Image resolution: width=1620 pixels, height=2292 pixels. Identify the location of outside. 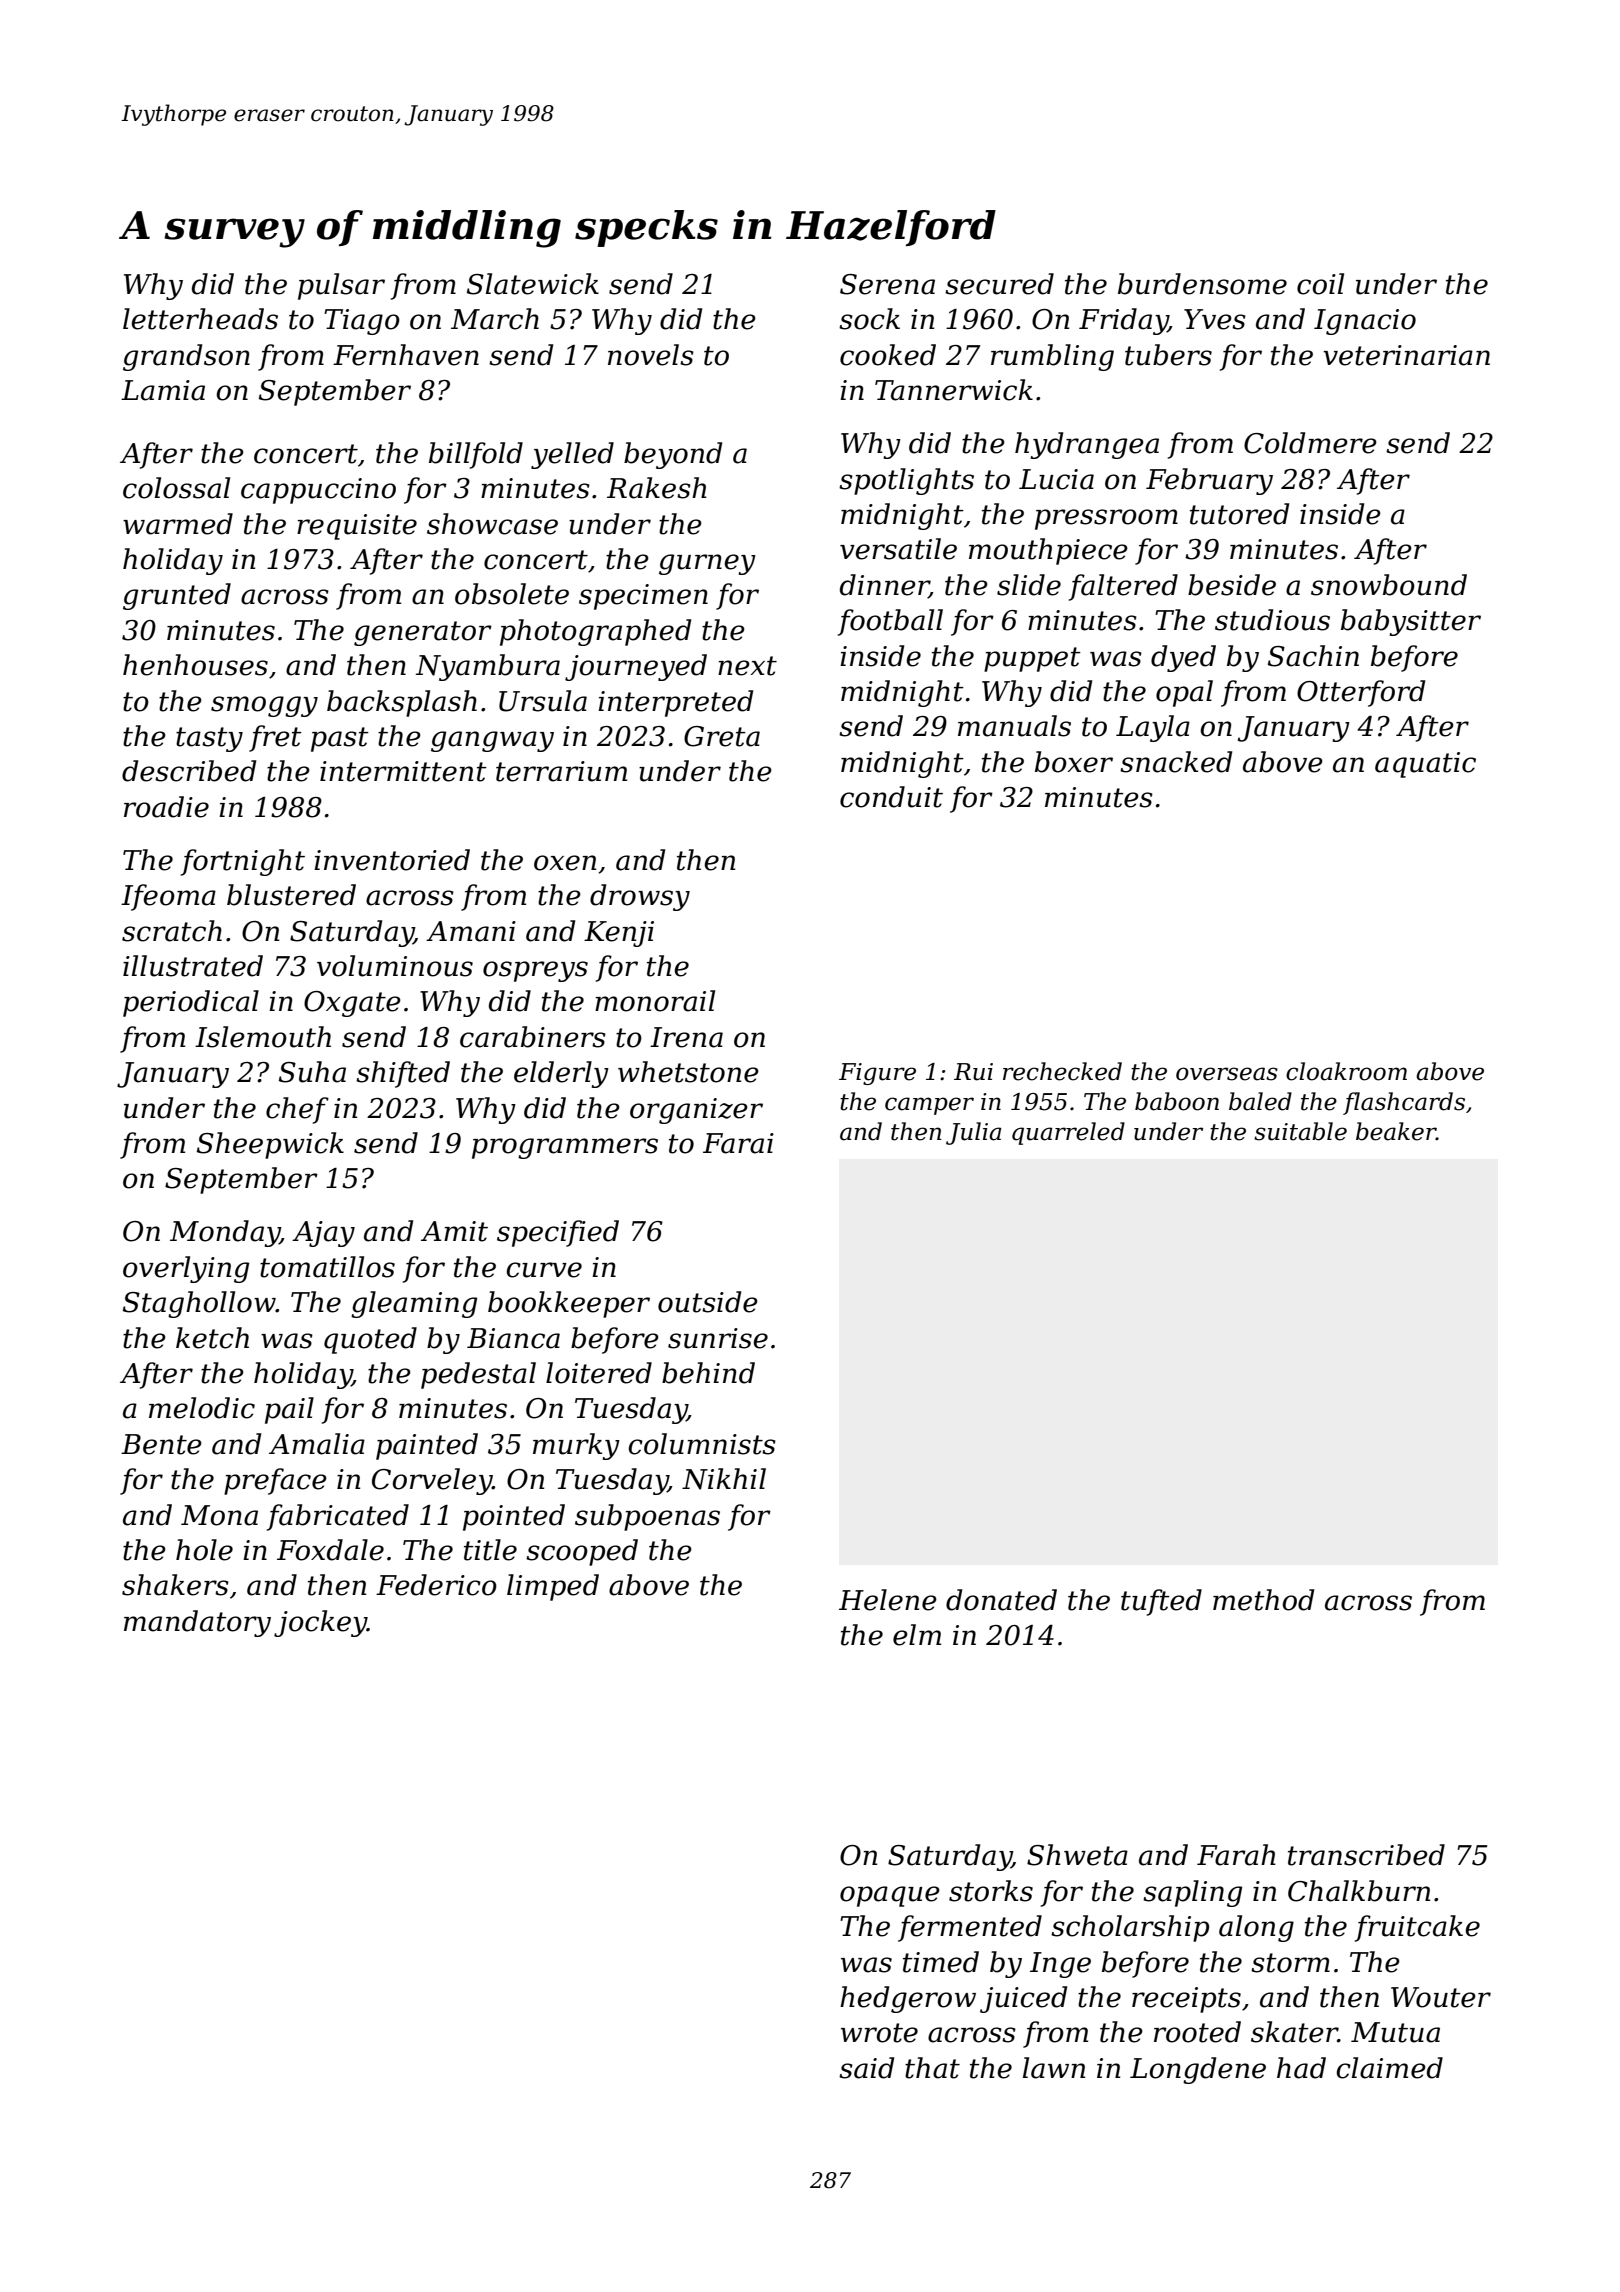
(708, 1302).
